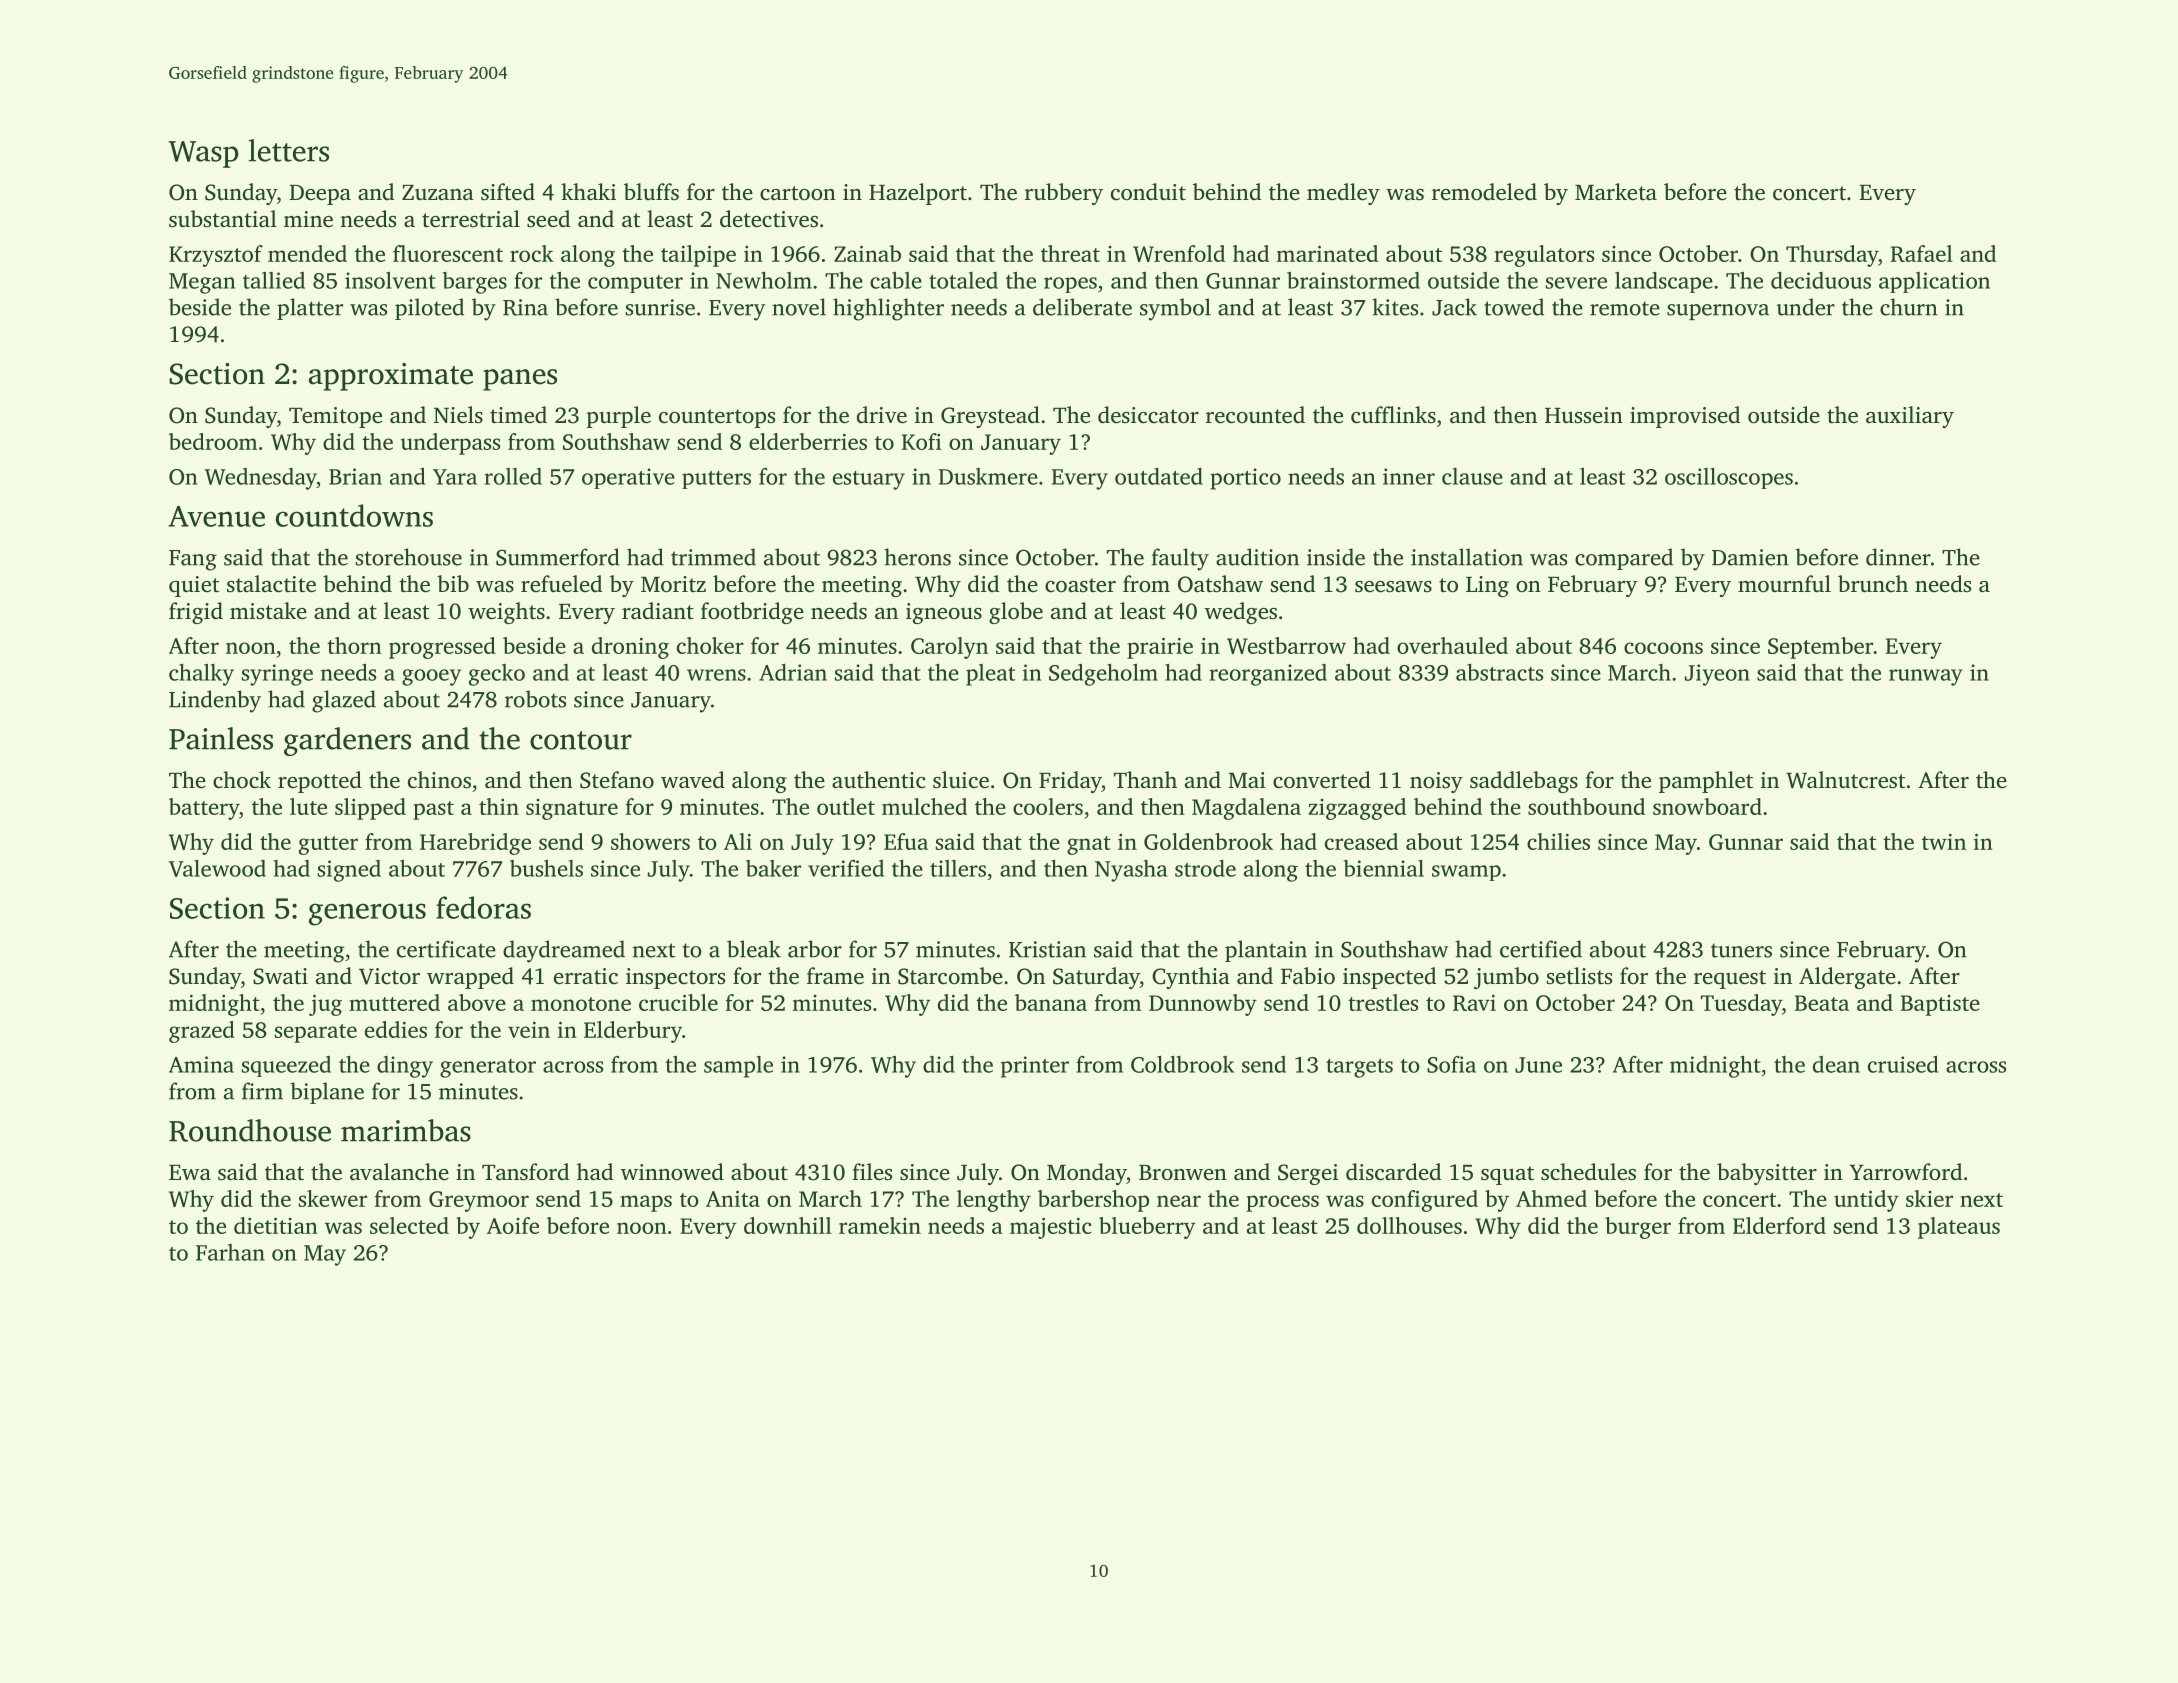 This page has height=1683, width=2178. Describe the element at coordinates (1070, 782) in the page. I see `Friday` at that location.
